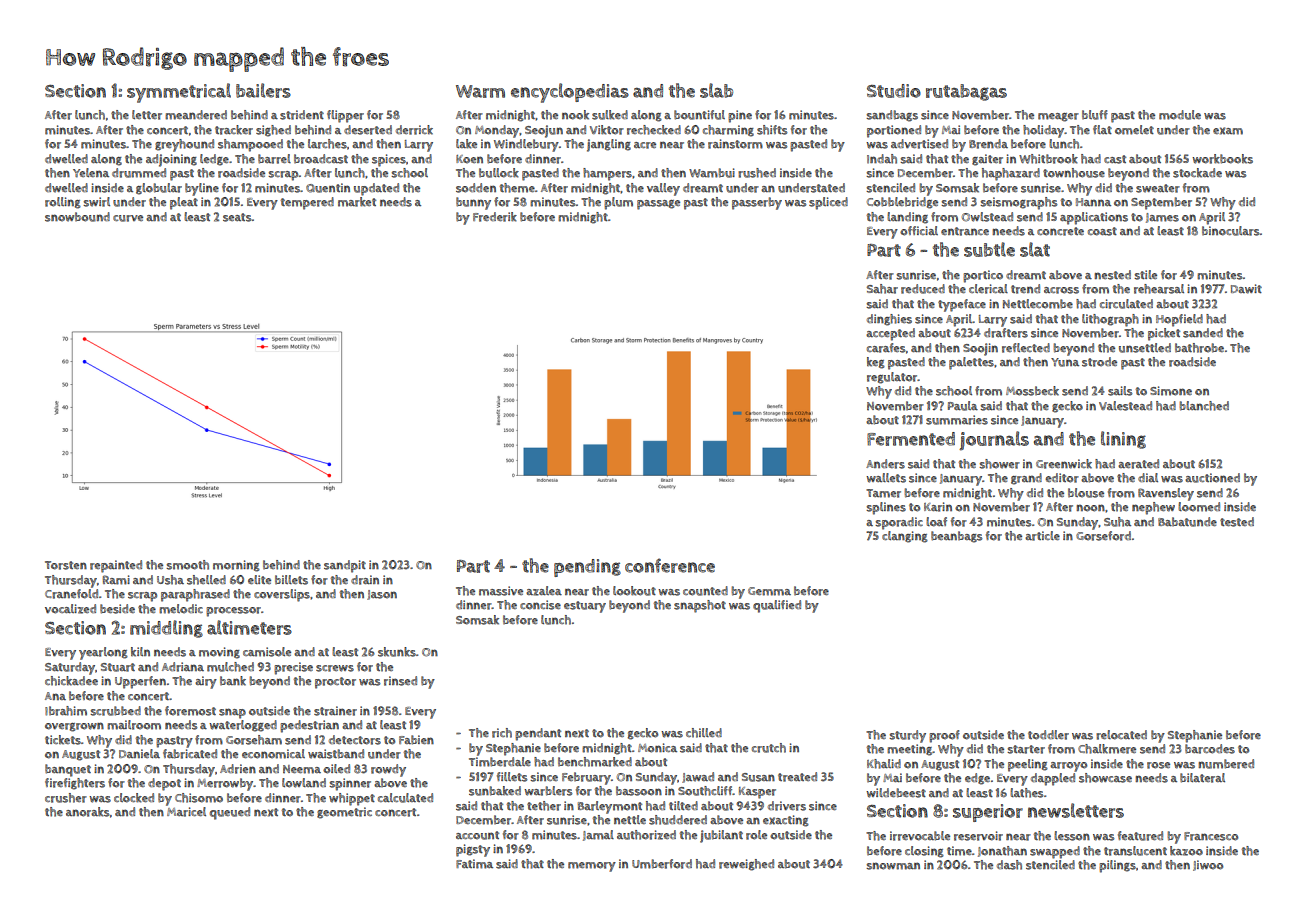 The width and height of the screenshot is (1308, 924). I want to click on estuary, so click(585, 607).
